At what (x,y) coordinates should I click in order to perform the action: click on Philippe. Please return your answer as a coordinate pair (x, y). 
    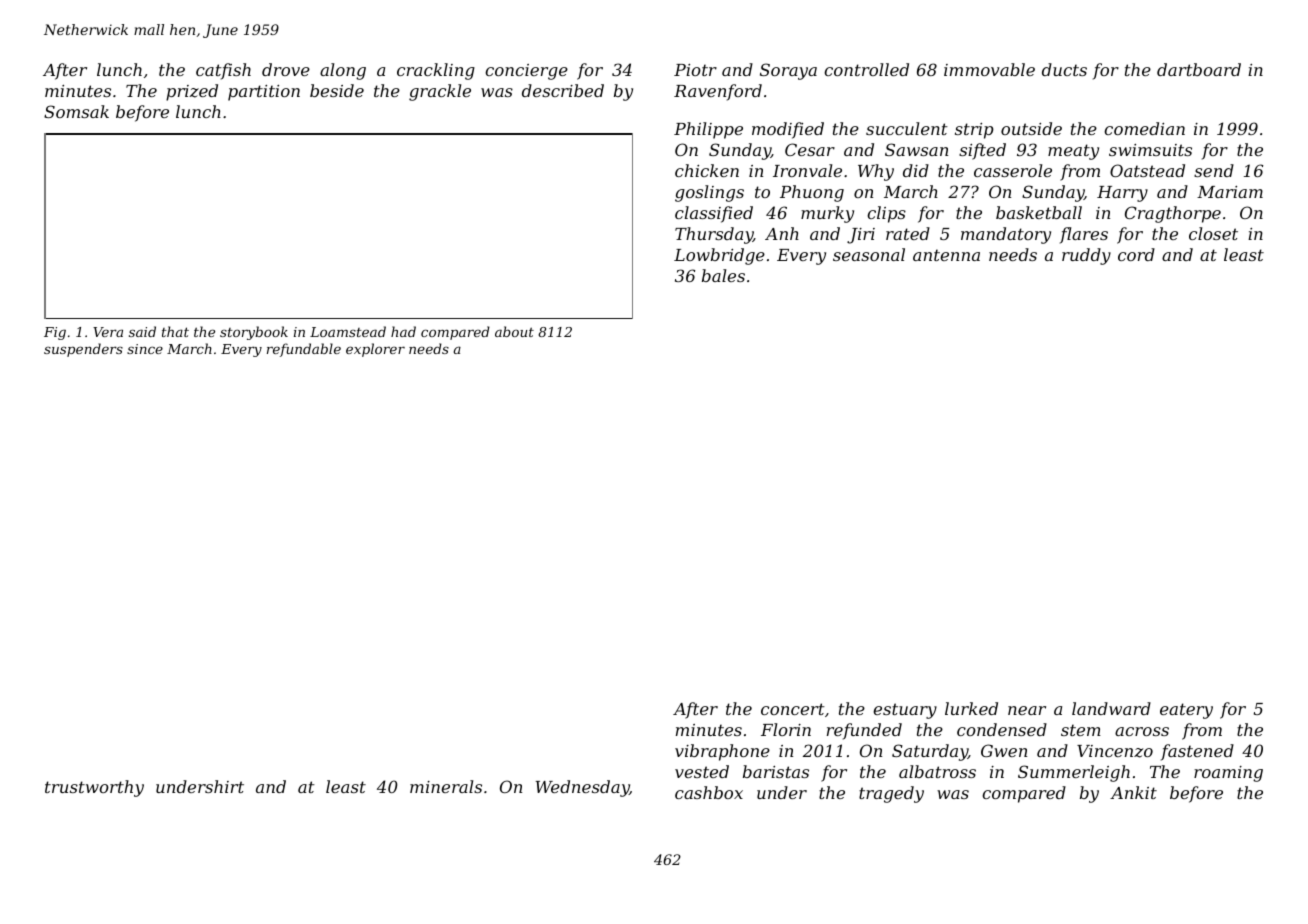
    Looking at the image, I should click on (708, 130).
